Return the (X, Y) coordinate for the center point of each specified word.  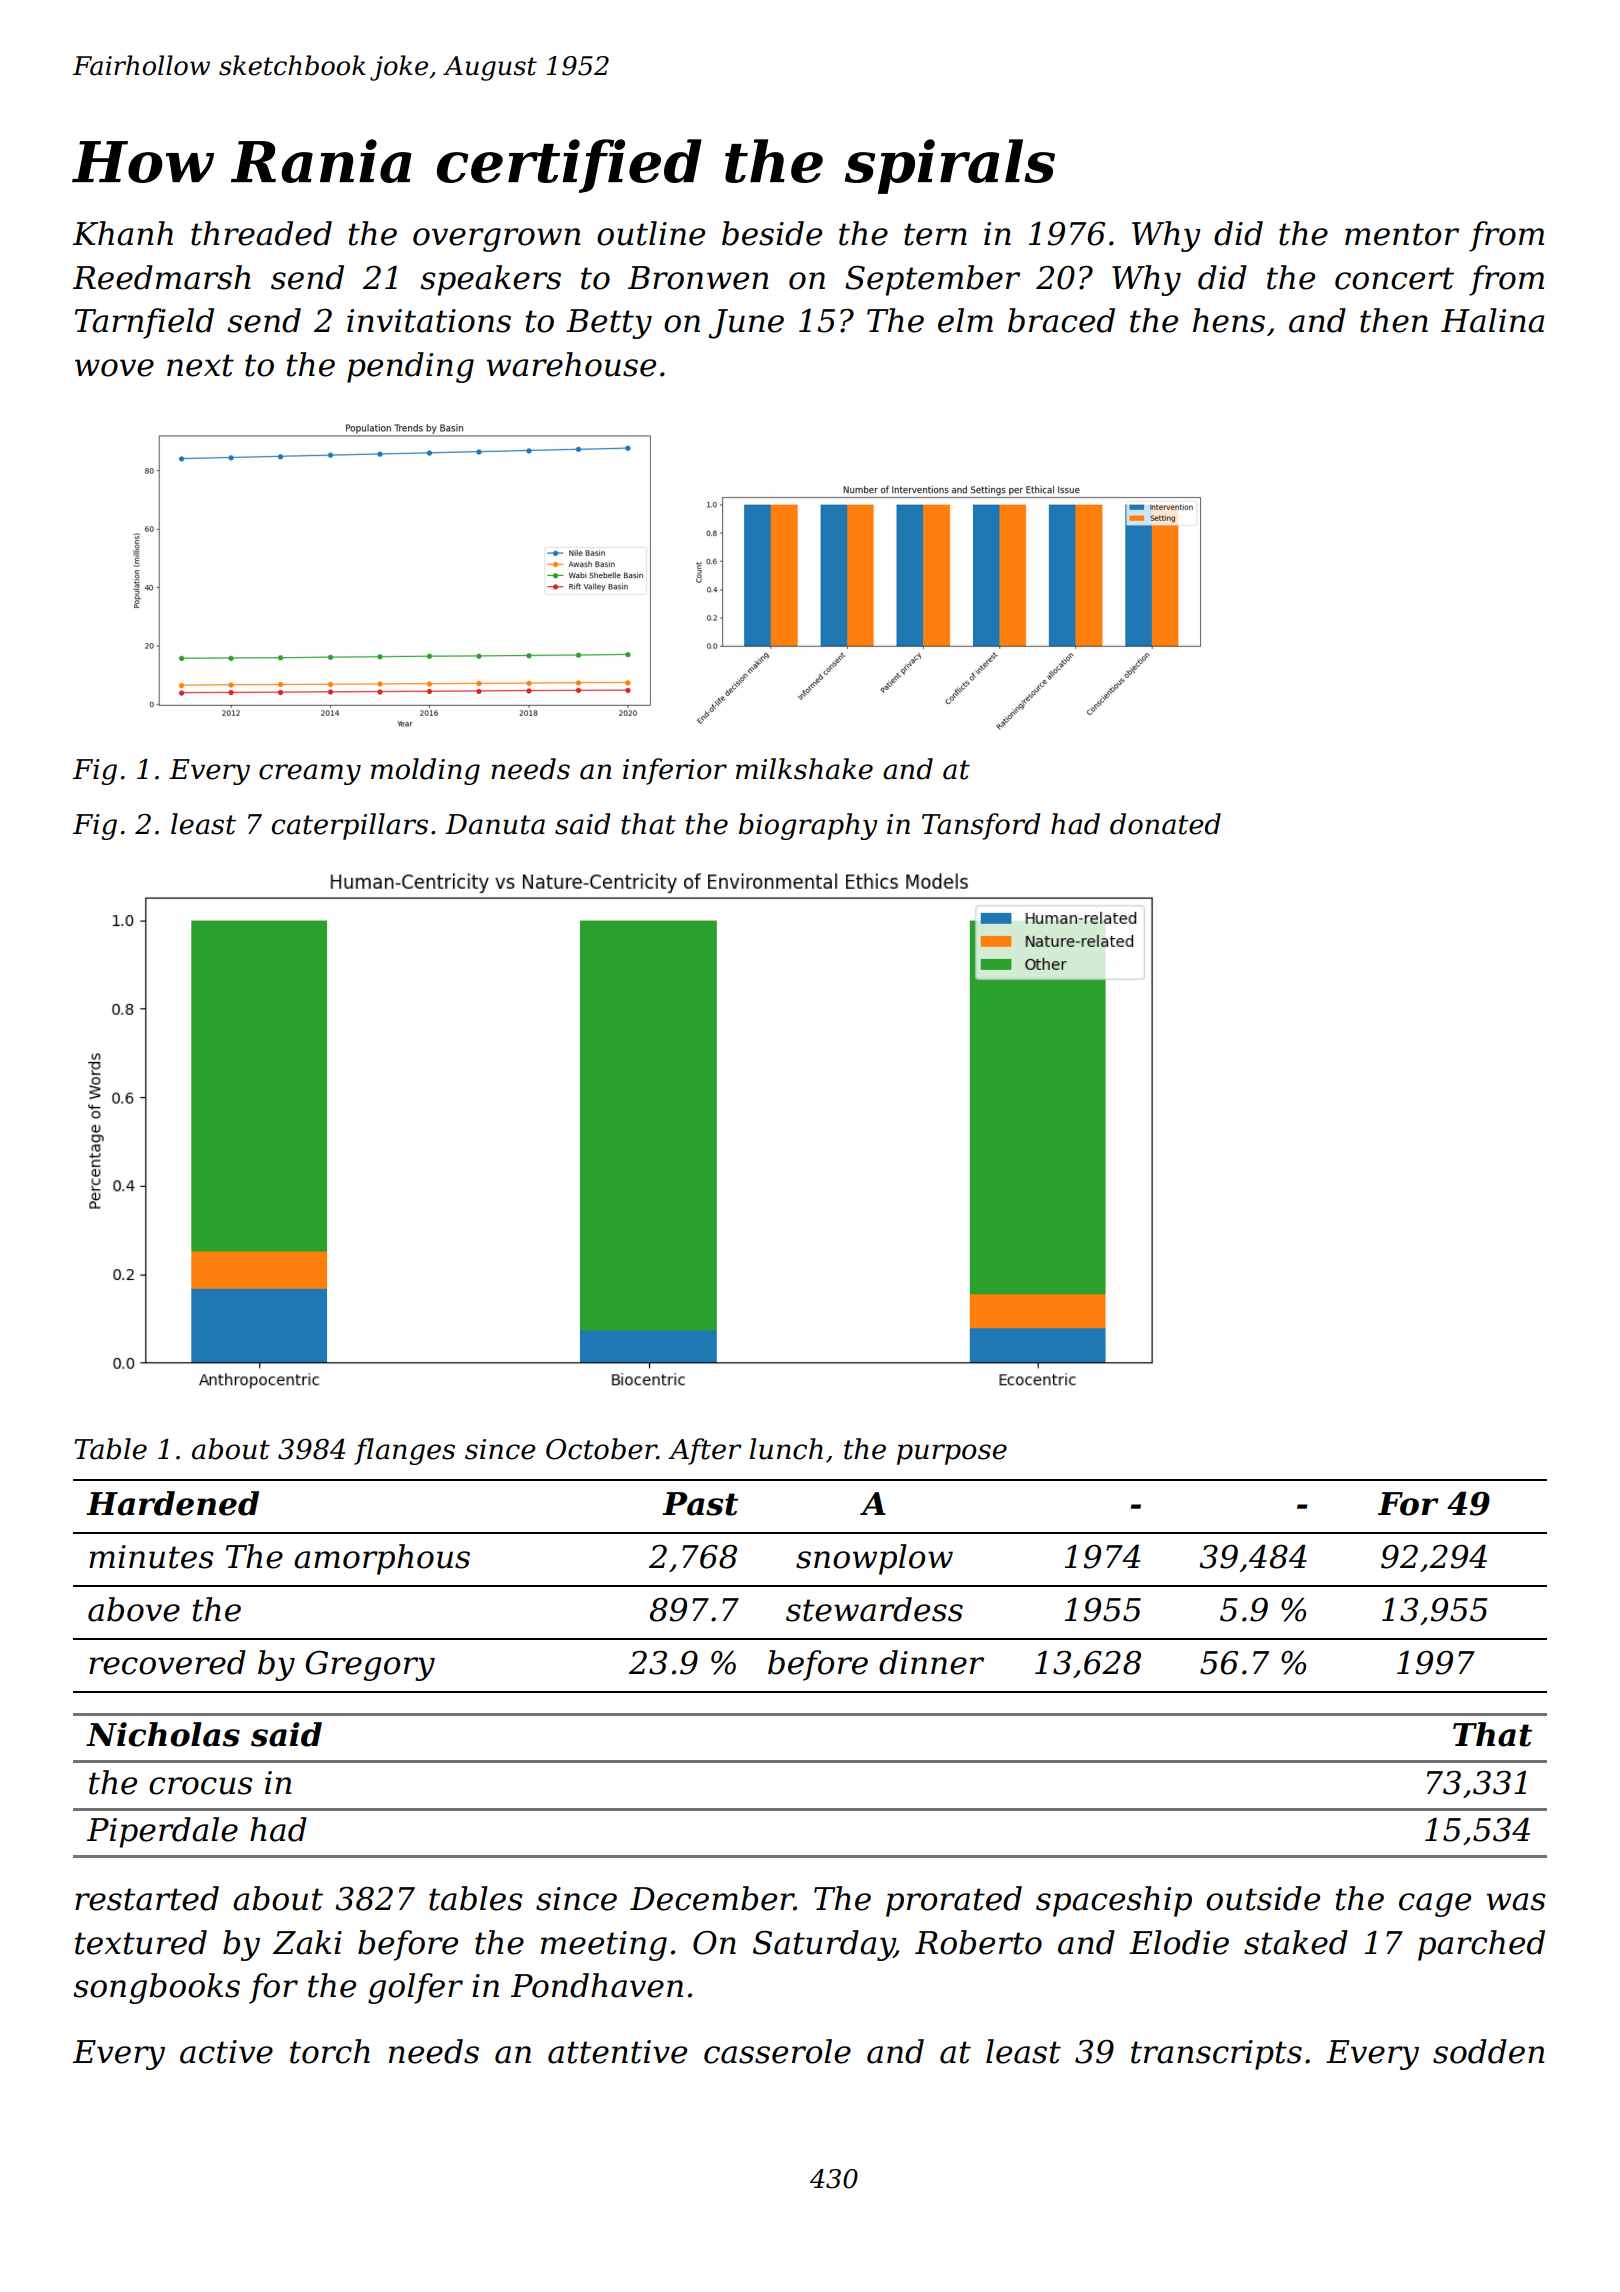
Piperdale (162, 1832)
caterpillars (350, 826)
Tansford (981, 826)
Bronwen (698, 278)
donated (1165, 824)
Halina (1492, 320)
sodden (1488, 2051)
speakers (490, 280)
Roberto (978, 1942)
